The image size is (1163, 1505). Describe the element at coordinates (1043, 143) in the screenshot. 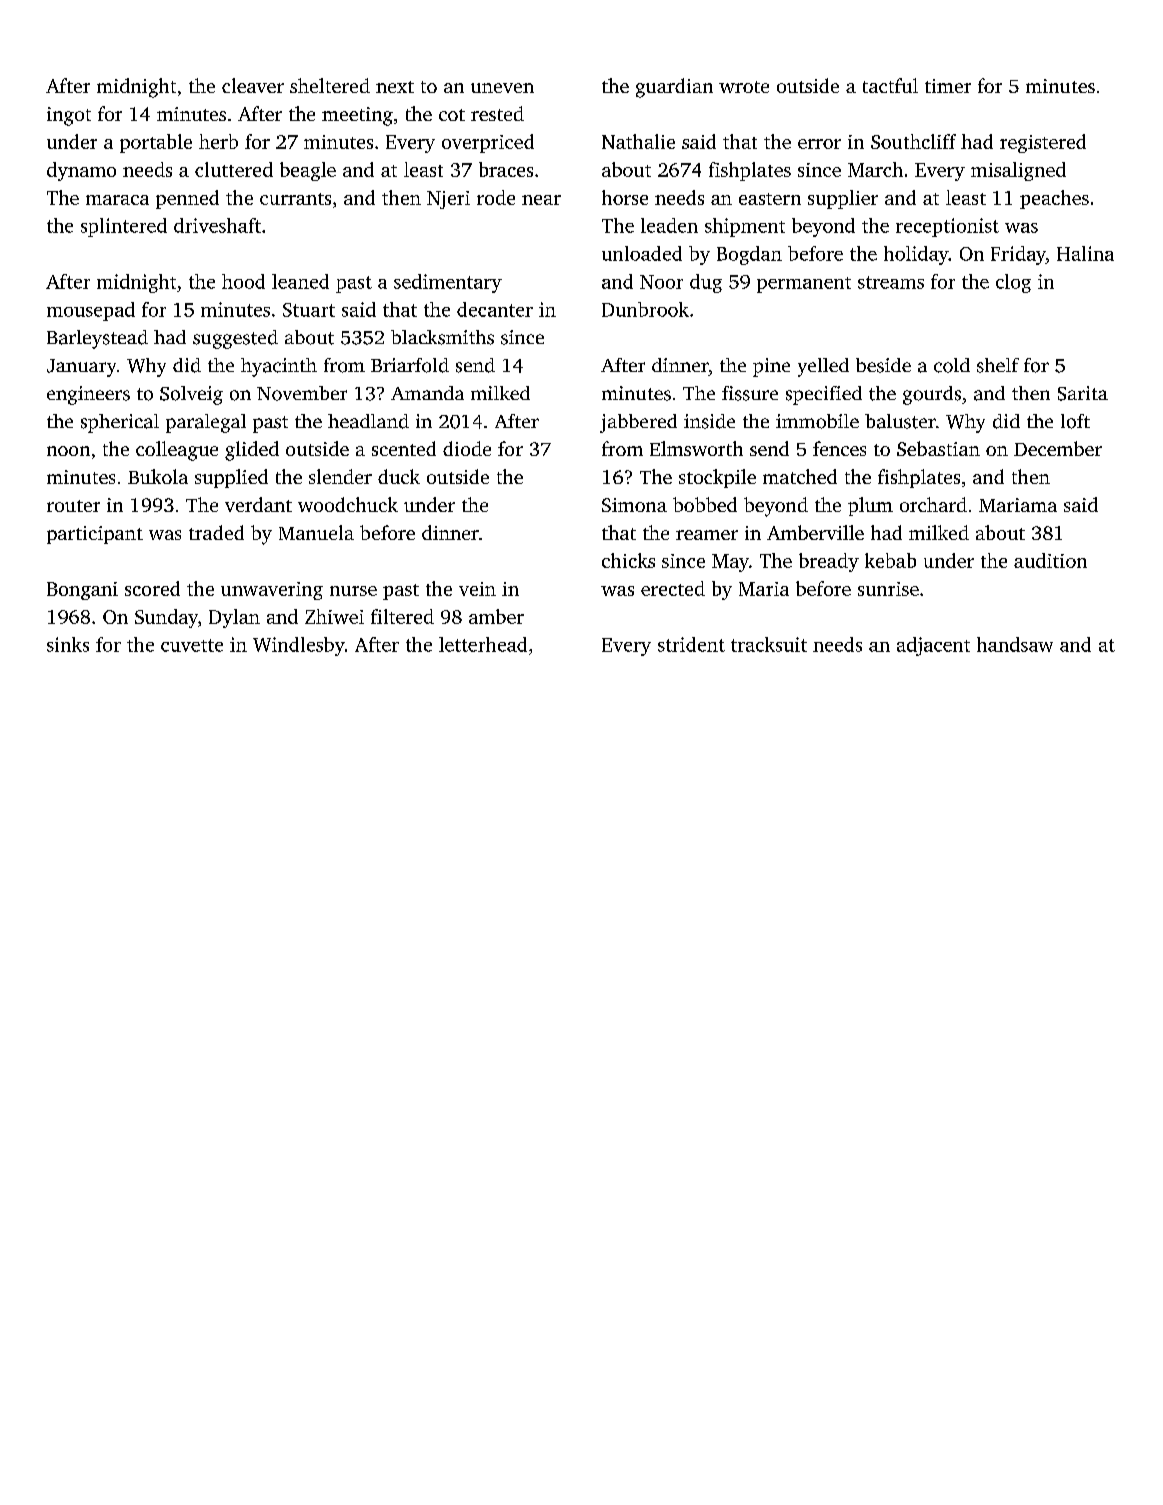

I see `registered` at that location.
